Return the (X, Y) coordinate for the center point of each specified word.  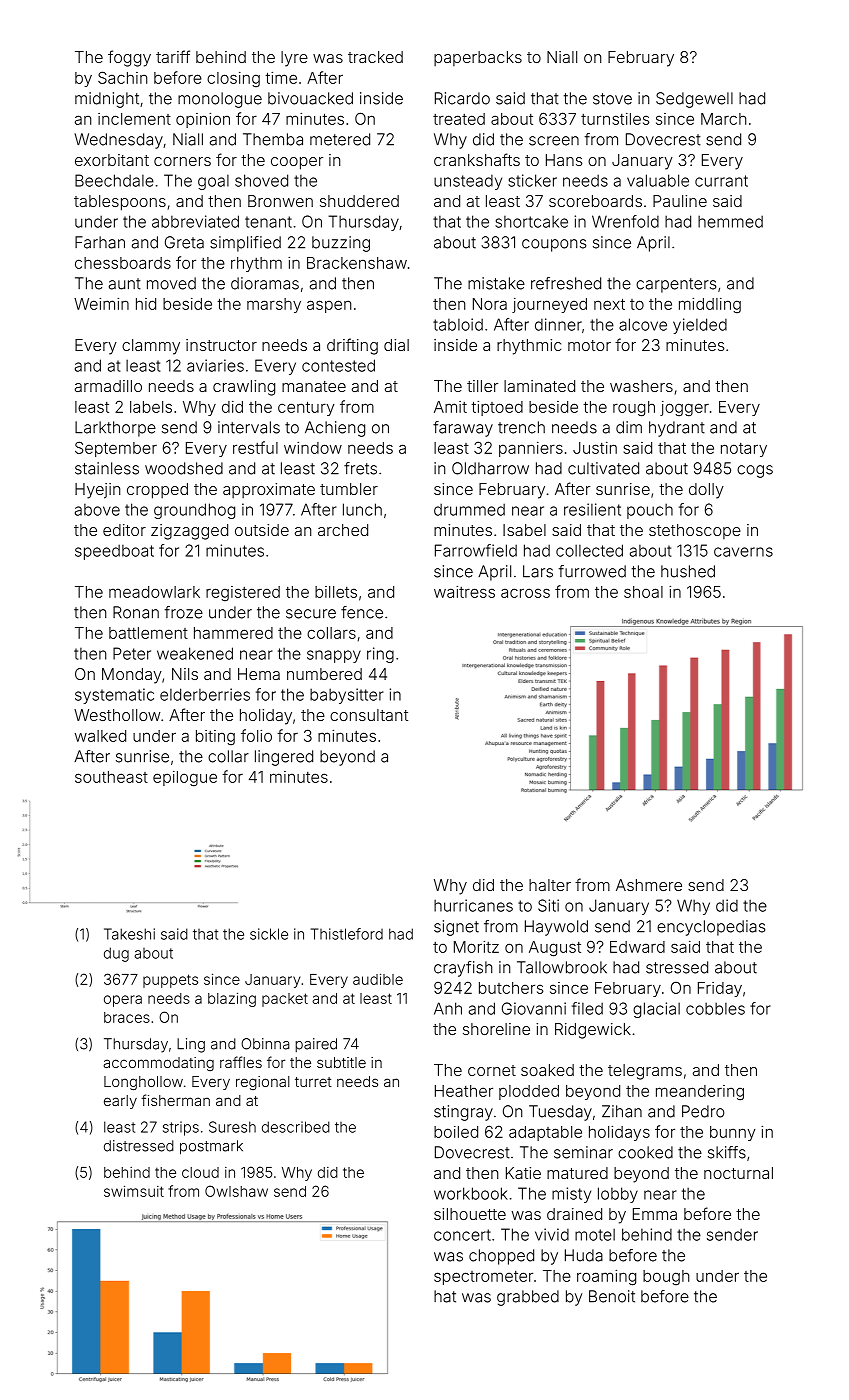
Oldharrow (490, 468)
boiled (456, 1132)
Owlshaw (236, 1191)
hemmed (730, 221)
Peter (132, 653)
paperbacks (478, 58)
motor (589, 345)
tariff (173, 56)
